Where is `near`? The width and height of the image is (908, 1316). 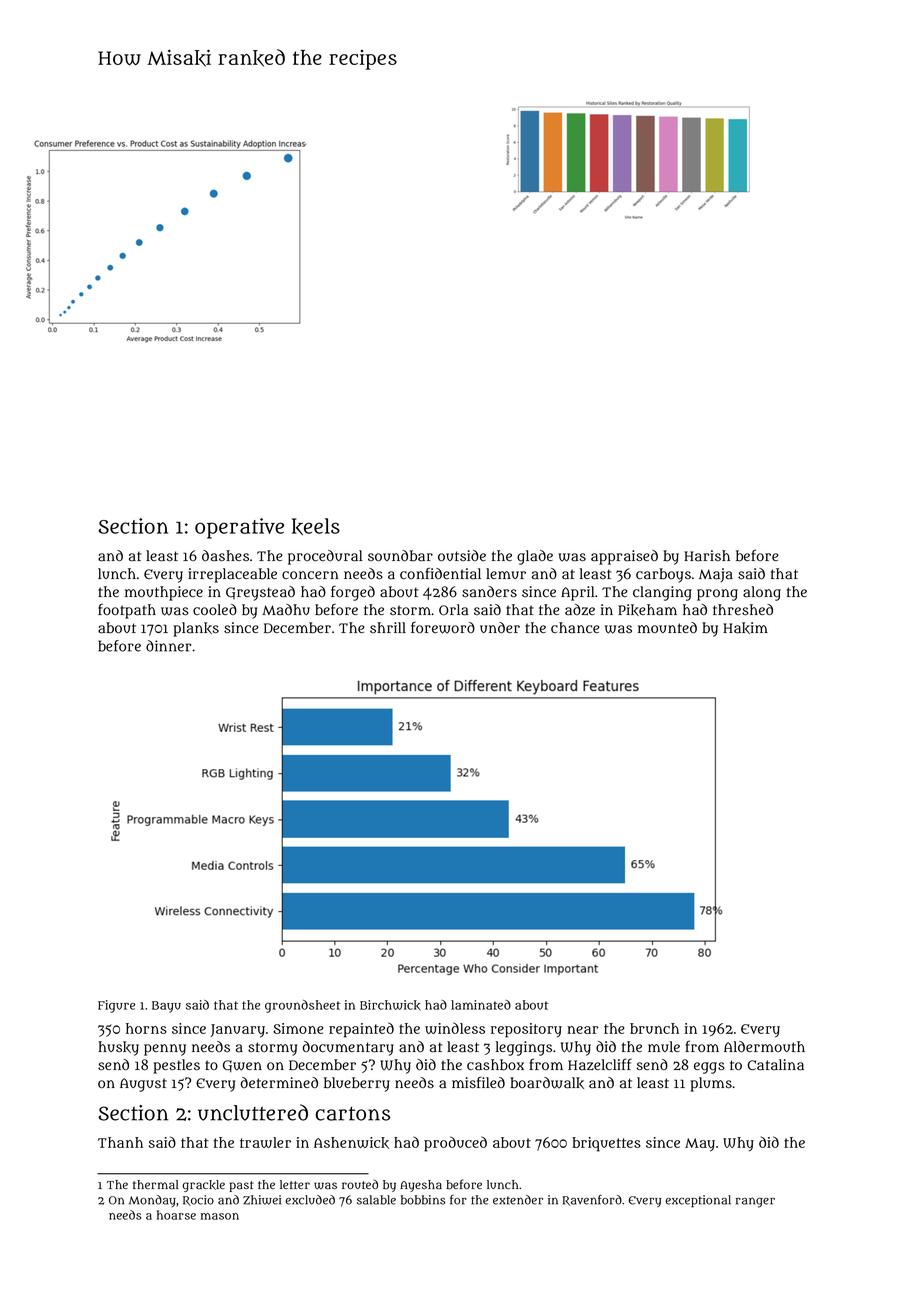 near is located at coordinates (582, 1030).
